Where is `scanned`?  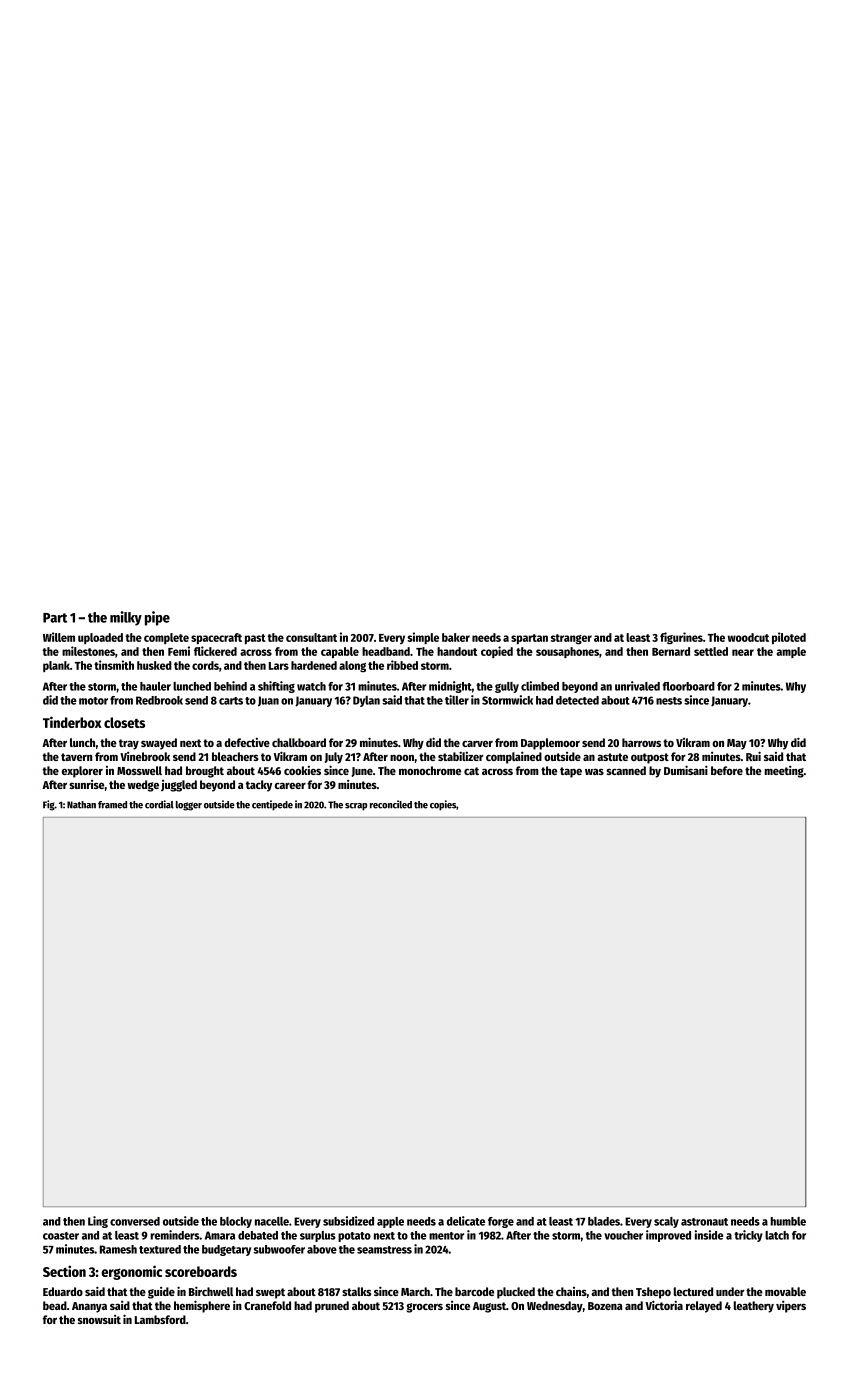 scanned is located at coordinates (626, 770).
